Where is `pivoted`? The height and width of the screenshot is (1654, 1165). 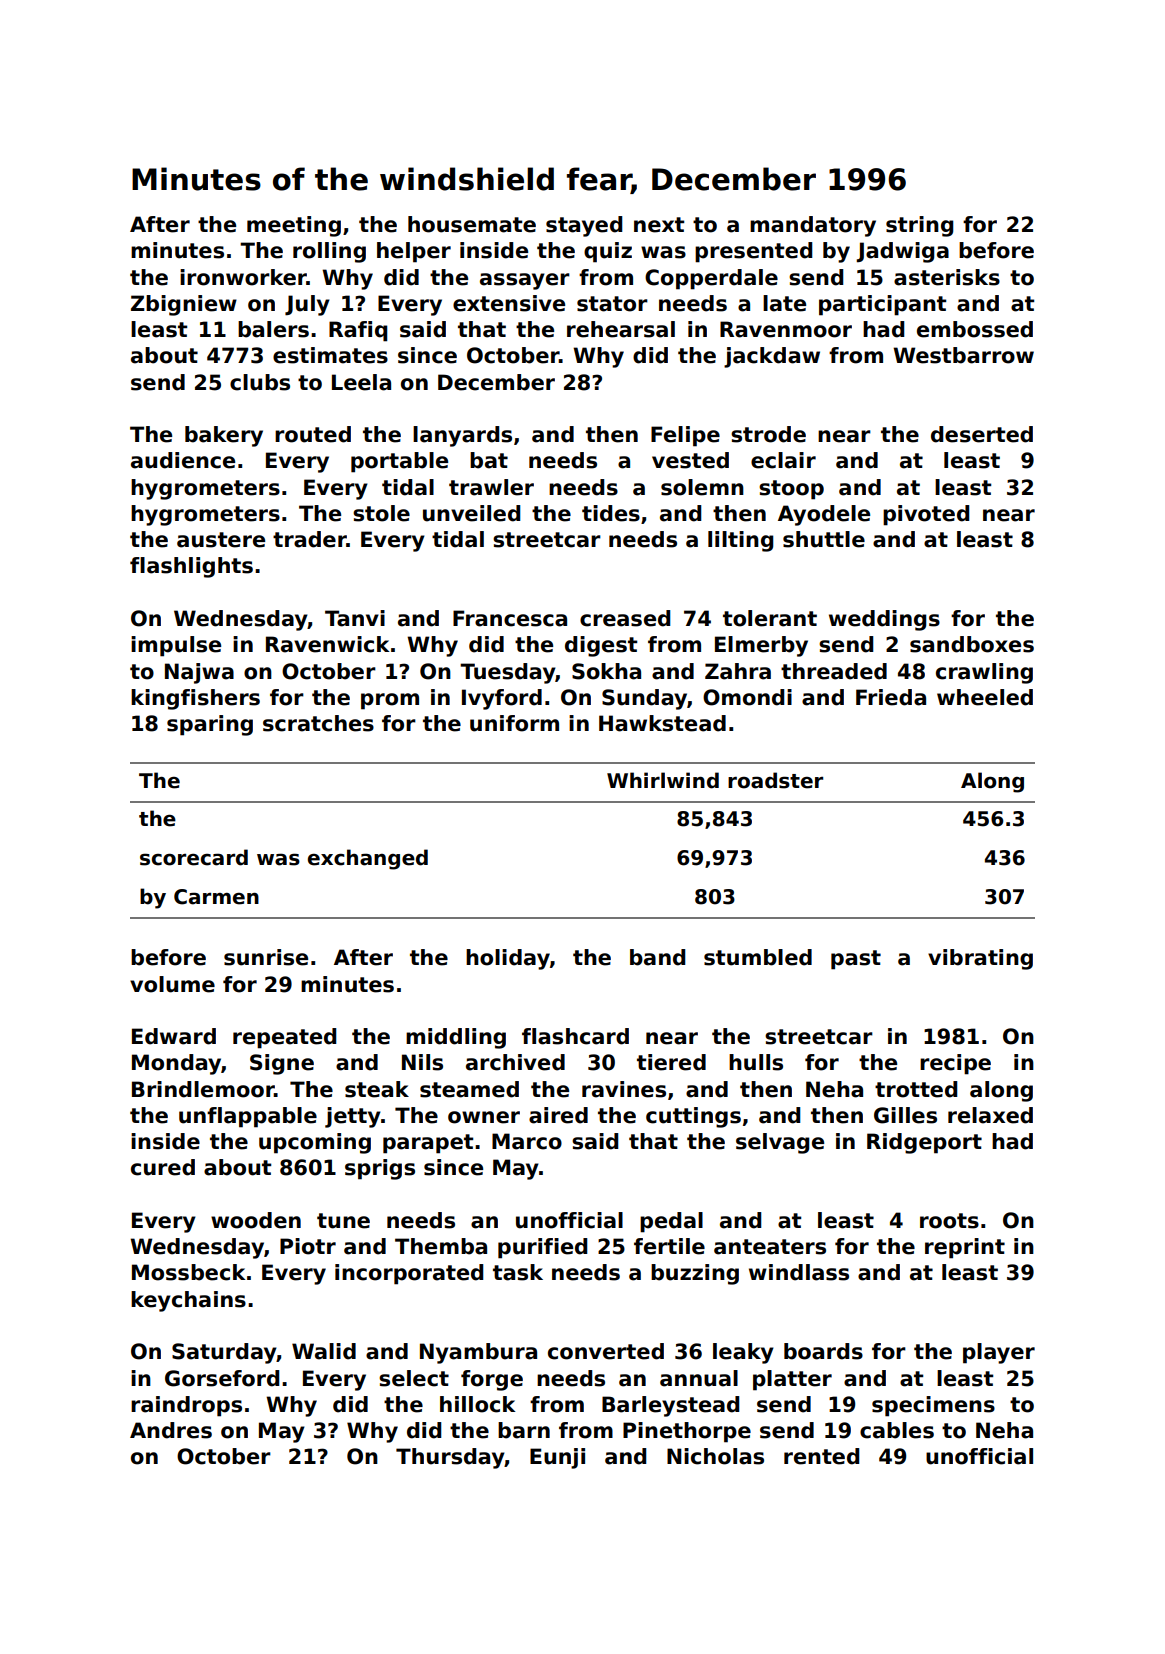
pivoted is located at coordinates (926, 515).
